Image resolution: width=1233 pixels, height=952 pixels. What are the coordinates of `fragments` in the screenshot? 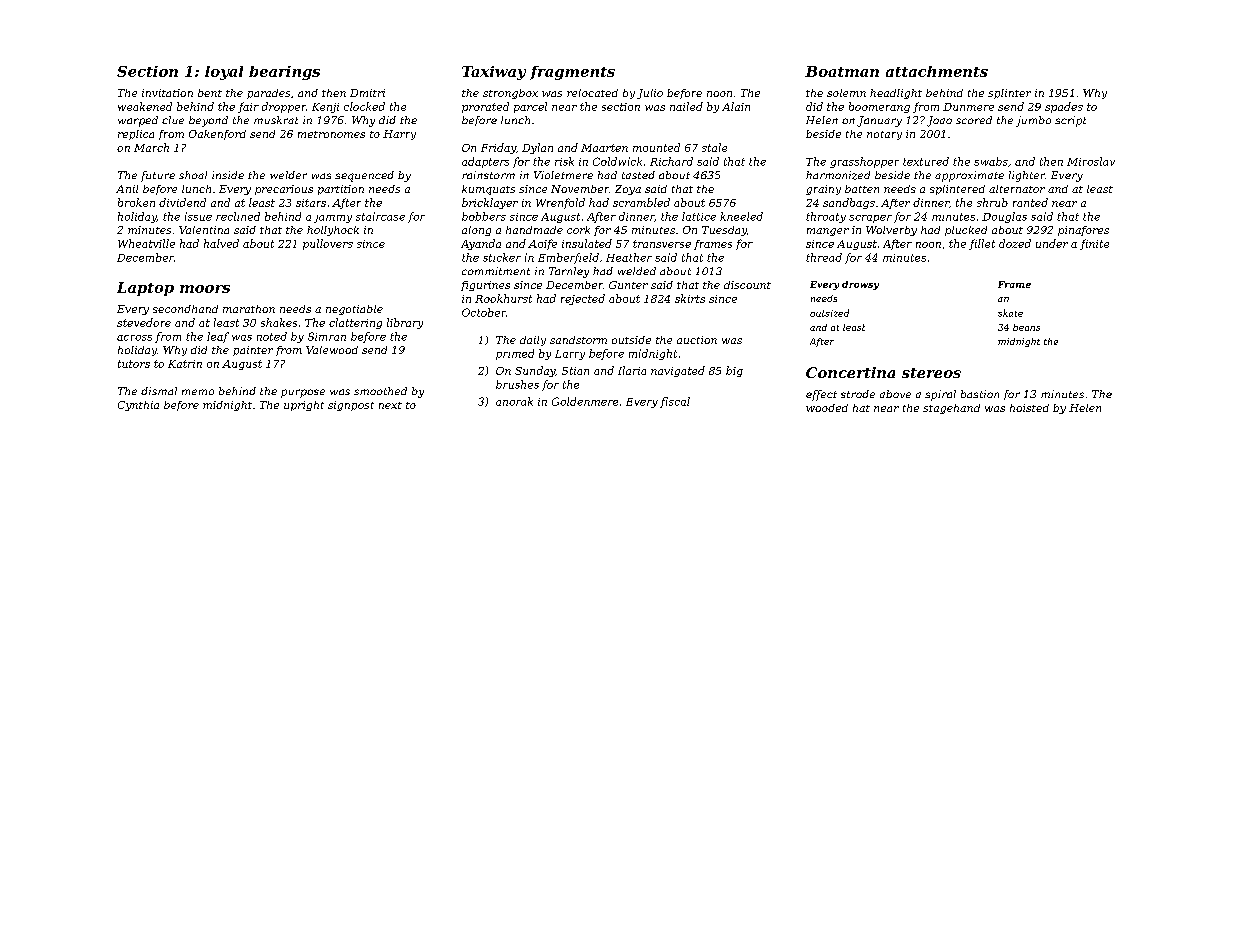 It's located at (572, 73).
